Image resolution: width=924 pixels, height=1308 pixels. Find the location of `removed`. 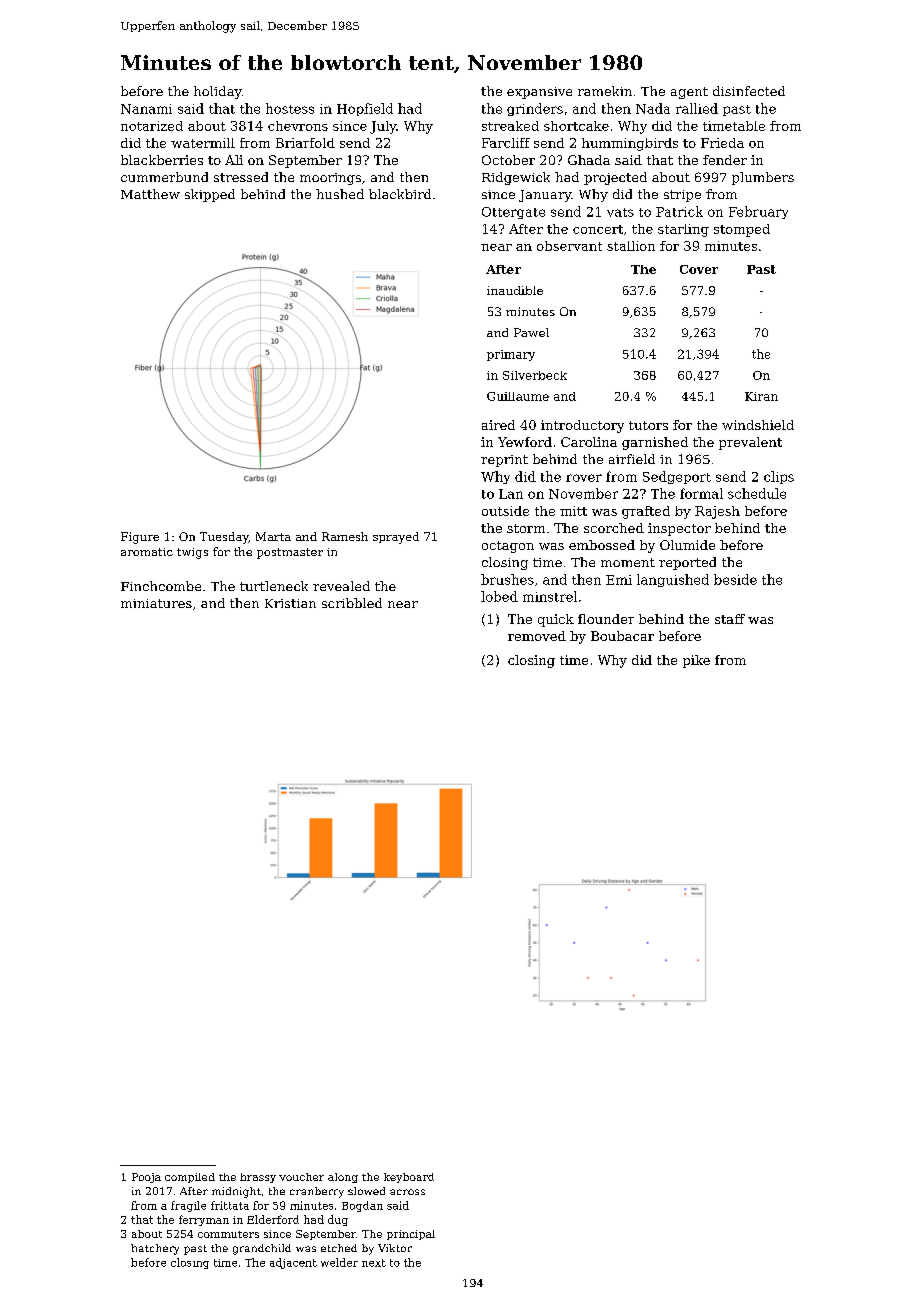

removed is located at coordinates (537, 636).
